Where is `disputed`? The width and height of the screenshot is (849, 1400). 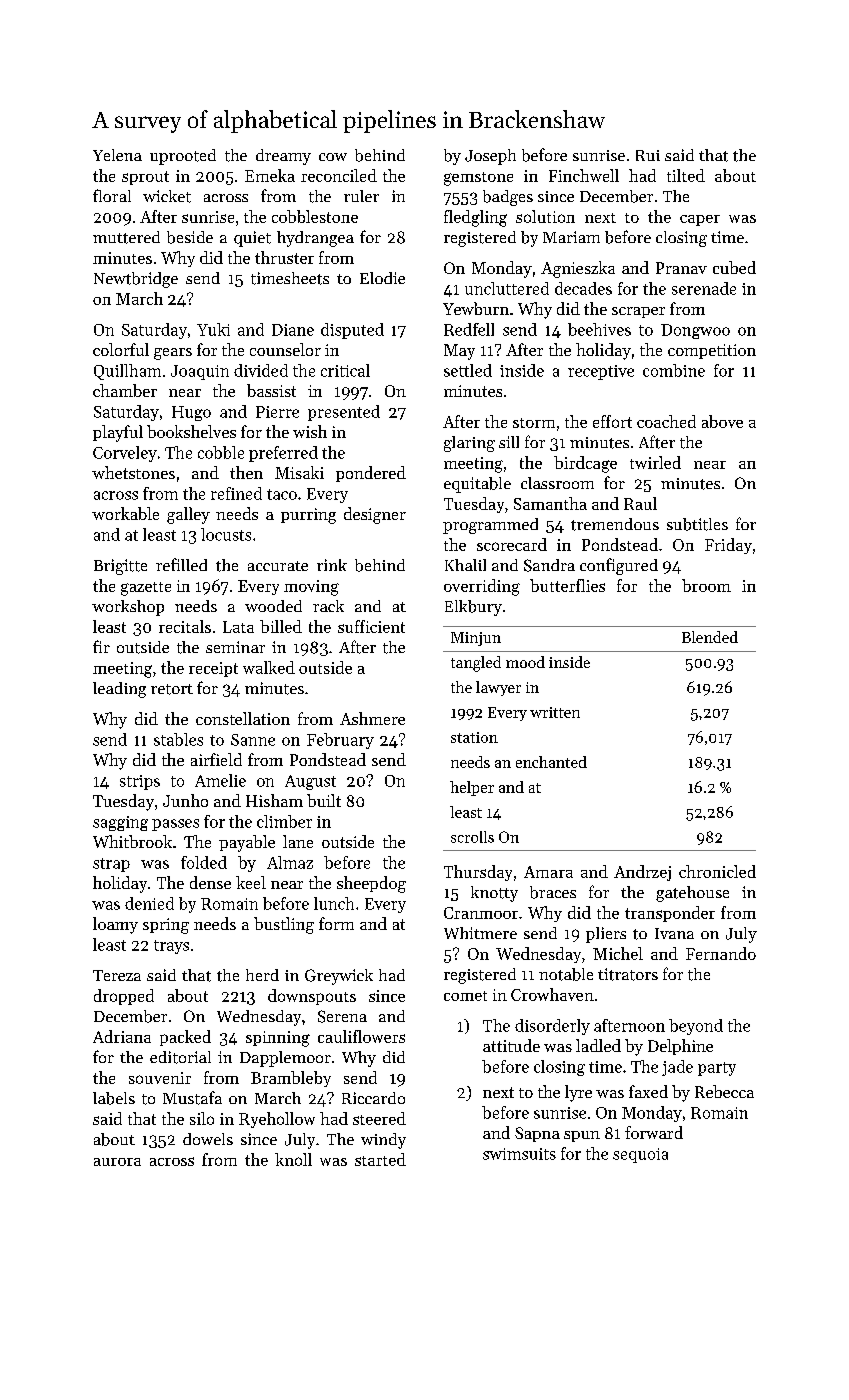 disputed is located at coordinates (352, 331).
